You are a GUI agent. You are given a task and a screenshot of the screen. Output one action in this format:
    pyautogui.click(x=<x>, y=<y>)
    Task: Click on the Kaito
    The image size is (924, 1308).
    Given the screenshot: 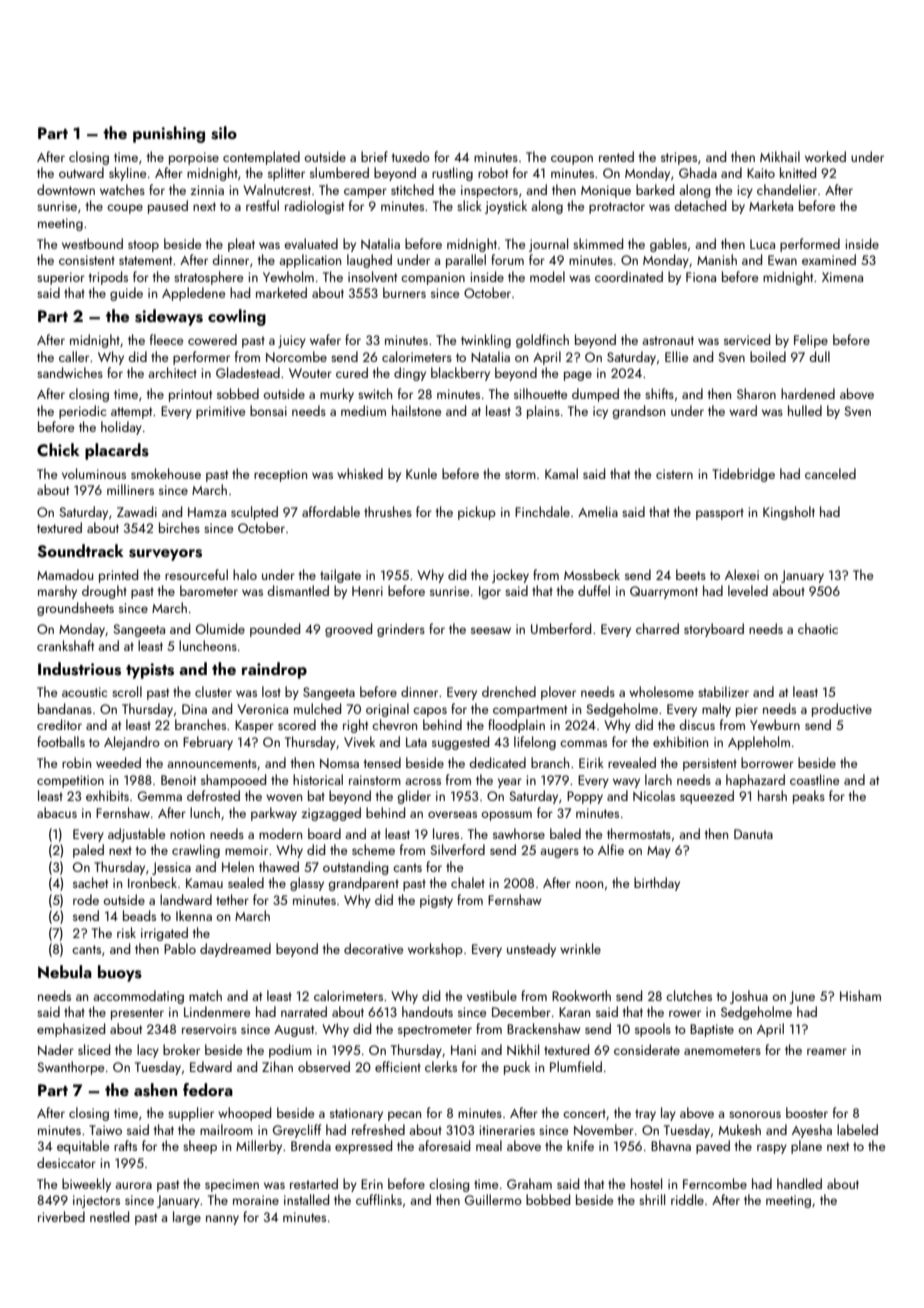 What is the action you would take?
    pyautogui.click(x=761, y=173)
